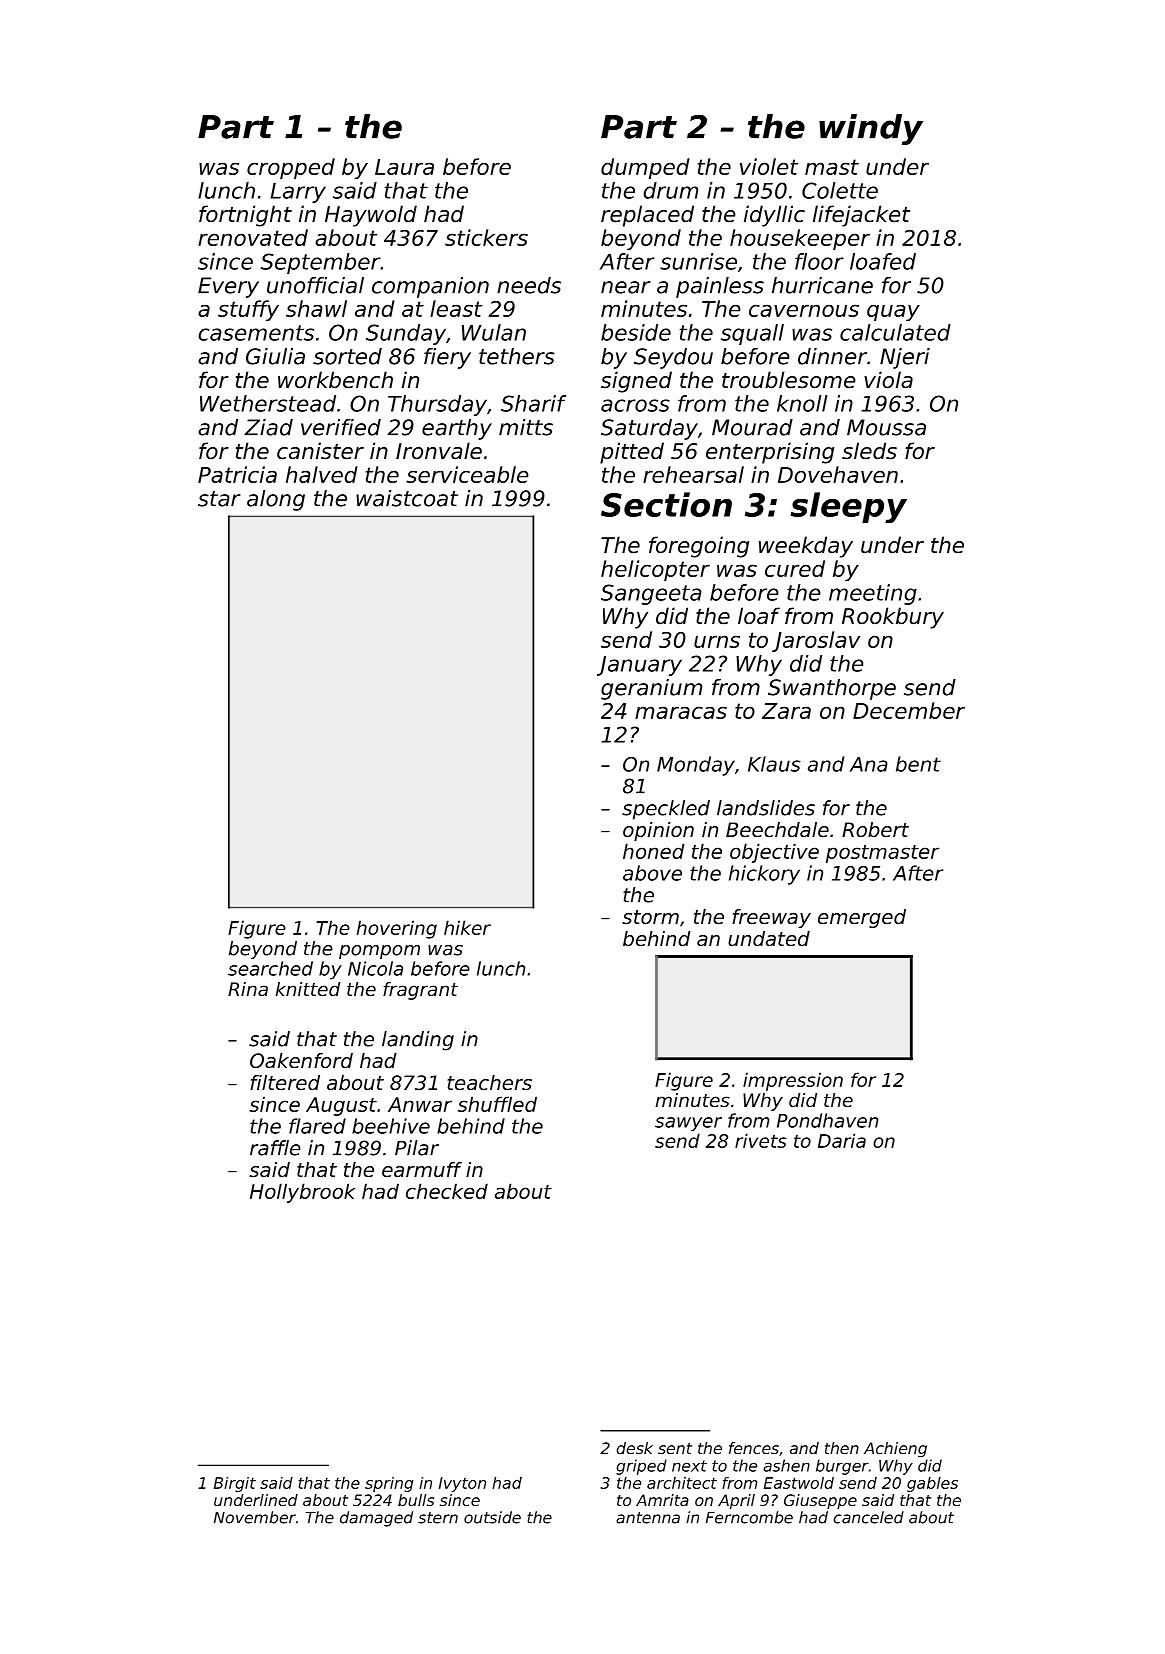 This image has width=1165, height=1654. What do you see at coordinates (335, 380) in the image?
I see `workbench` at bounding box center [335, 380].
